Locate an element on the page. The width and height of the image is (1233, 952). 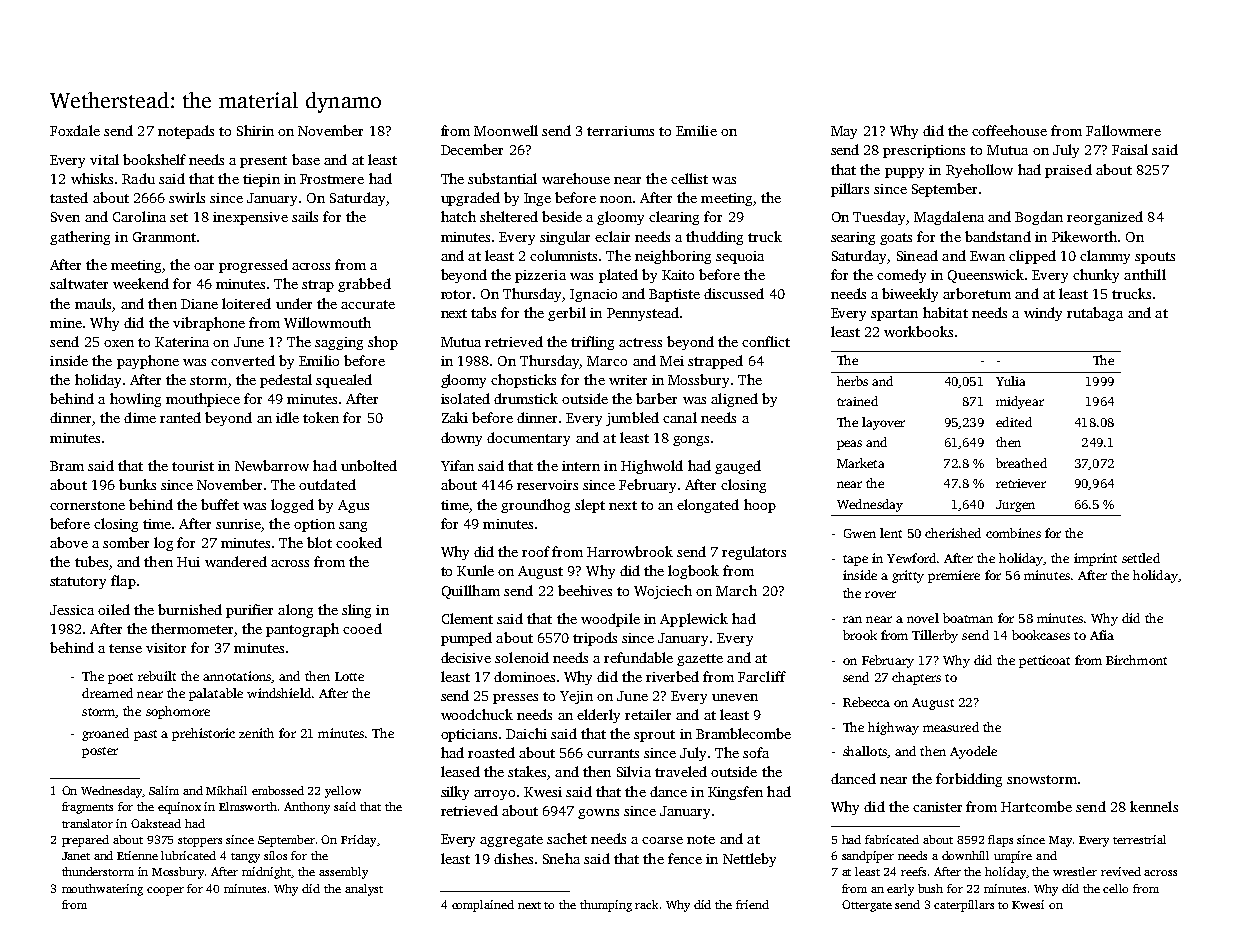
puppy is located at coordinates (904, 173).
